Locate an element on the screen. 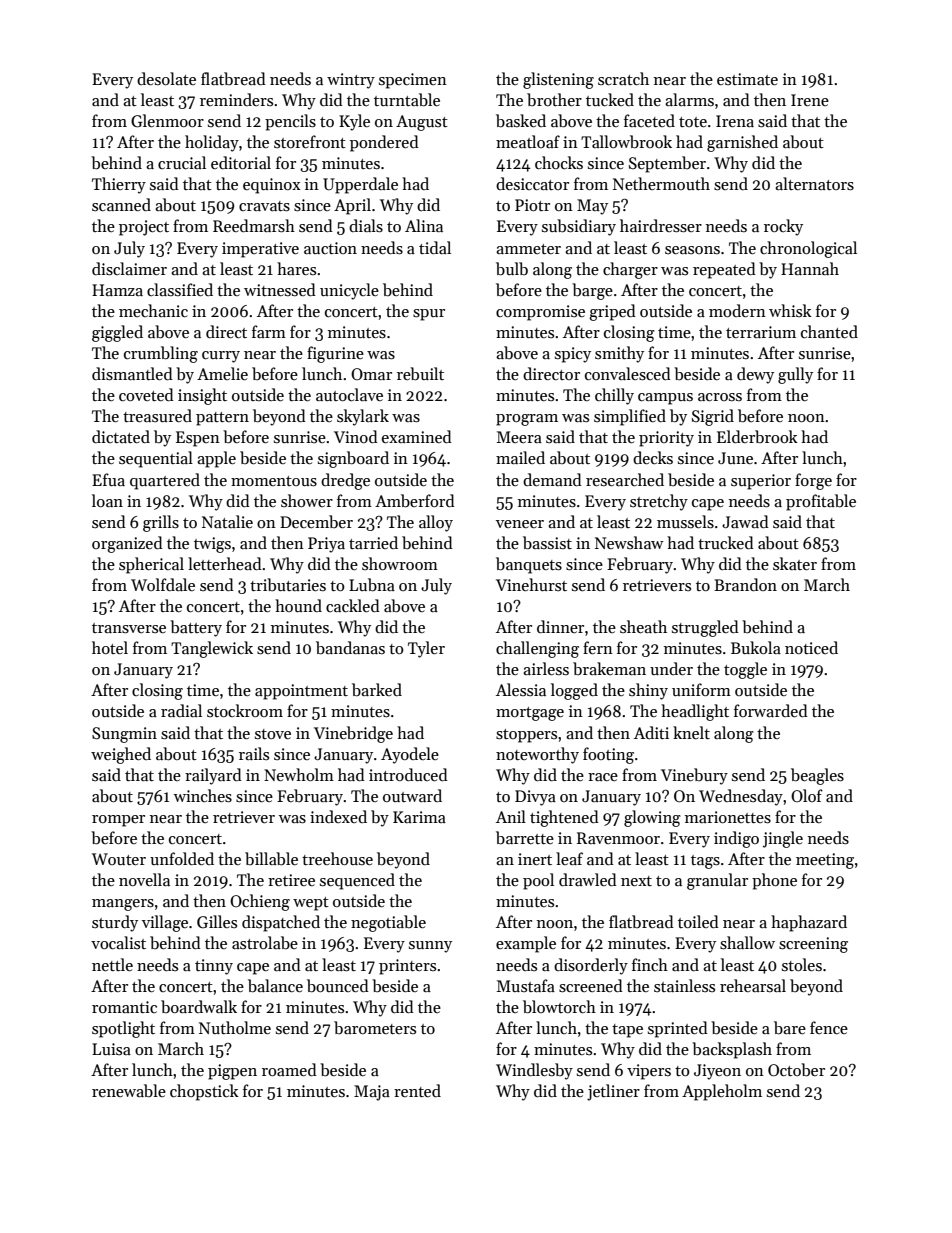 The image size is (952, 1233). Bukola is located at coordinates (756, 647).
